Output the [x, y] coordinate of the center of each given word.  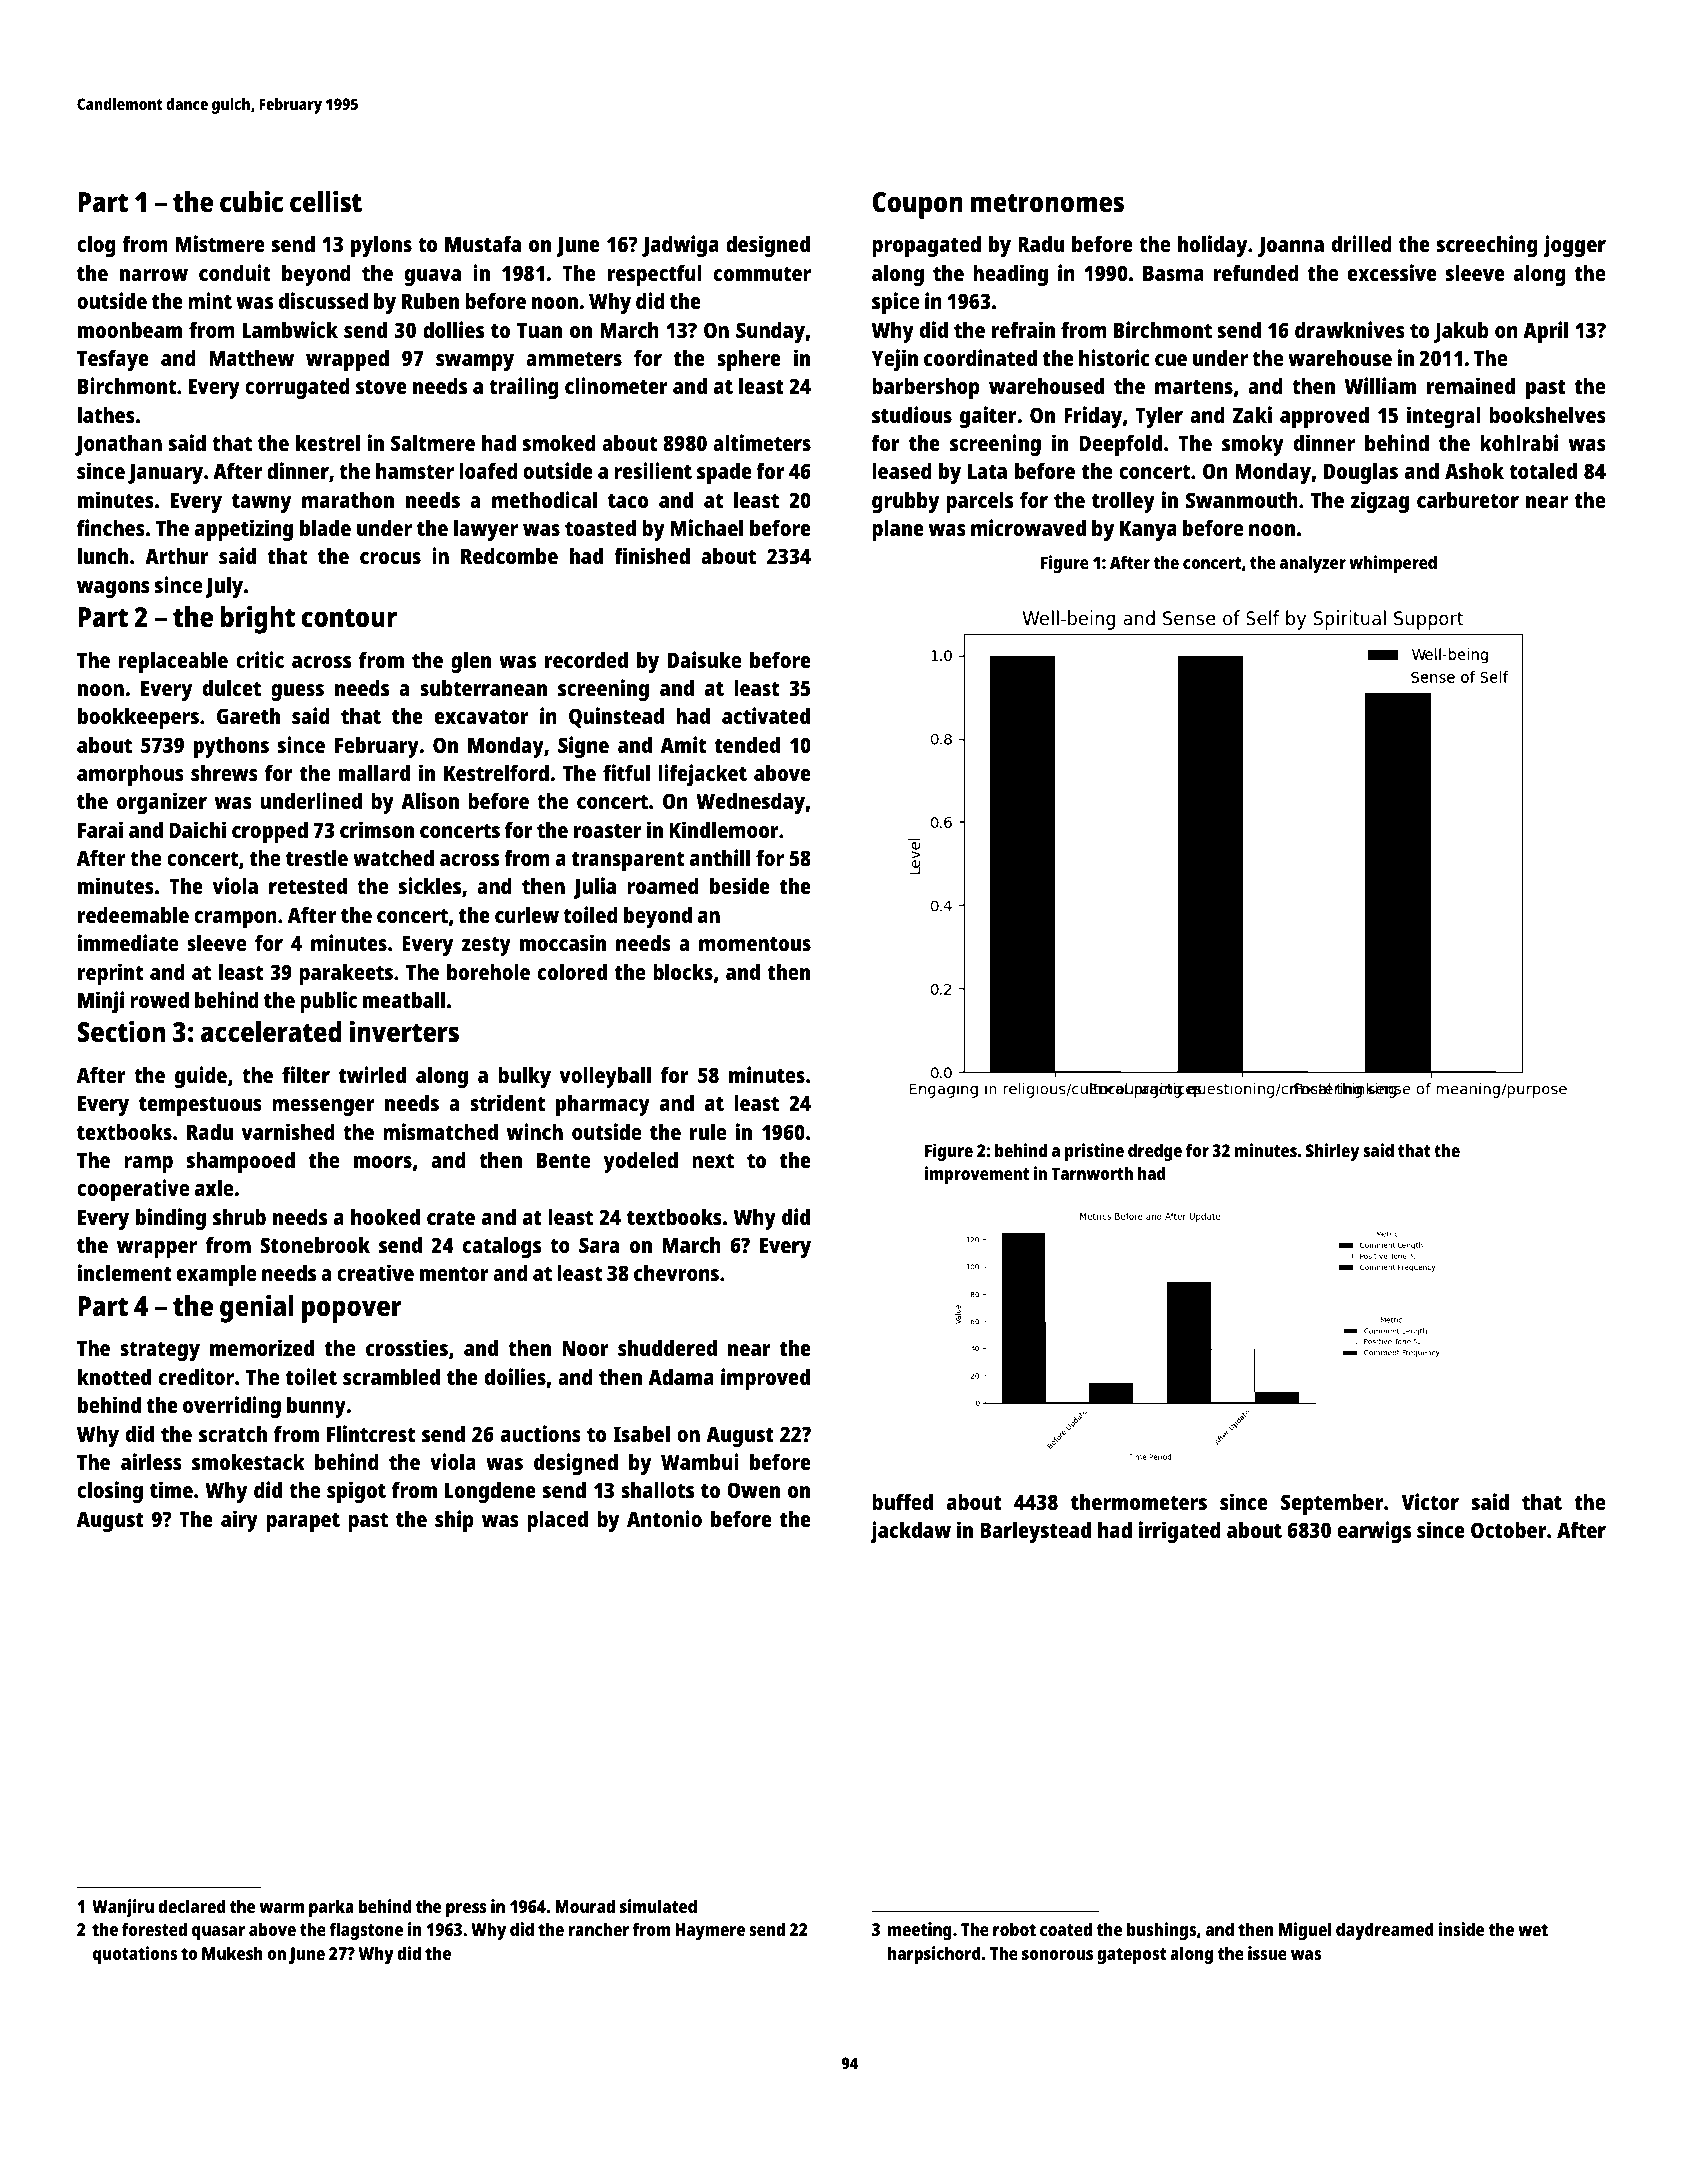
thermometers [1139, 1502]
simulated [658, 1906]
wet [1533, 1930]
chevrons [676, 1273]
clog [96, 246]
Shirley [1332, 1152]
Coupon [917, 205]
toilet [311, 1376]
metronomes [1047, 203]
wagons [113, 589]
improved [765, 1379]
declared [191, 1906]
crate [451, 1218]
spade [724, 473]
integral [1444, 417]
